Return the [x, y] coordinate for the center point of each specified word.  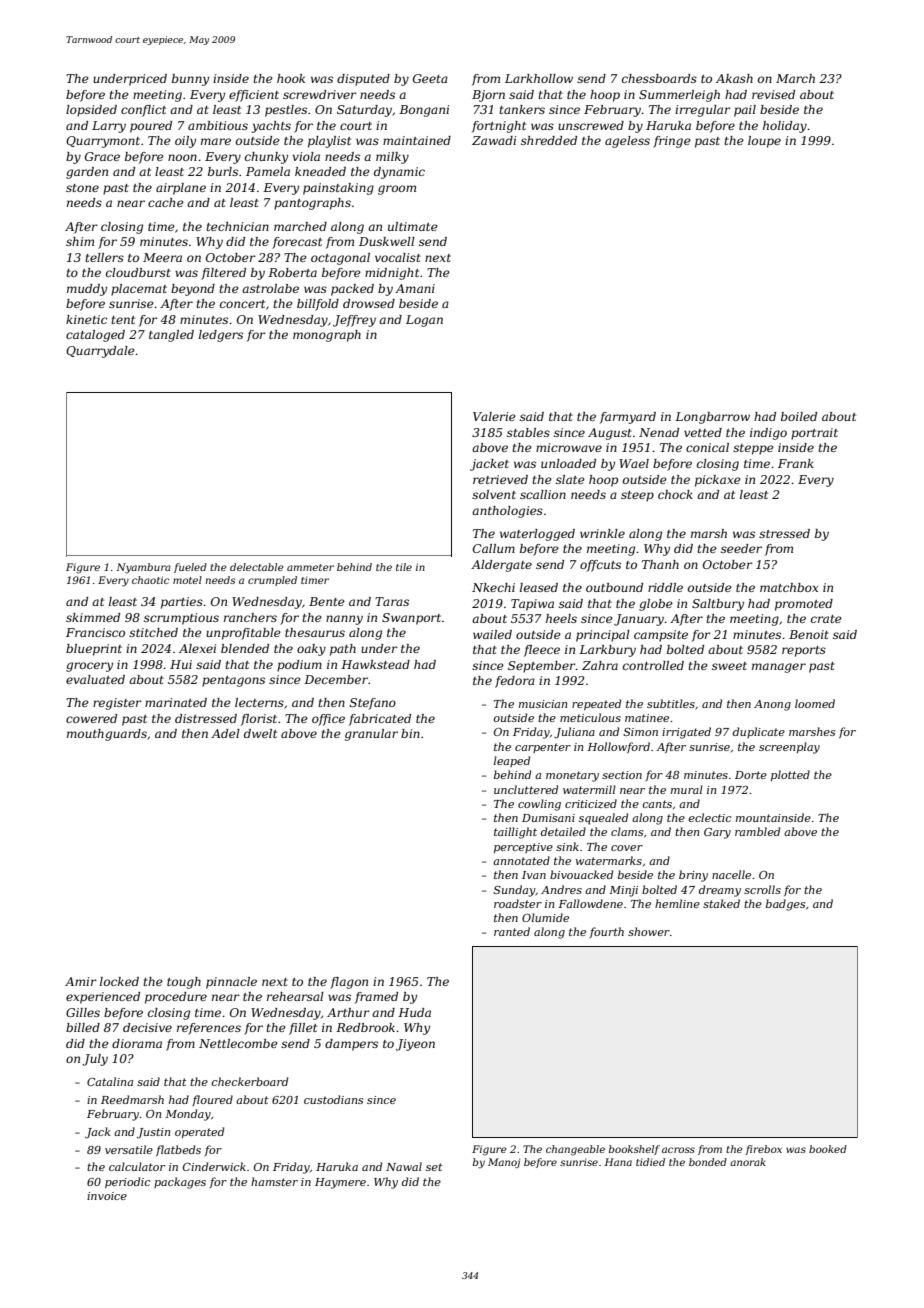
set [434, 1167]
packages [180, 1183]
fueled [190, 568]
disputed [363, 80]
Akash [734, 78]
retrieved [500, 479]
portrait [814, 434]
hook [291, 78]
